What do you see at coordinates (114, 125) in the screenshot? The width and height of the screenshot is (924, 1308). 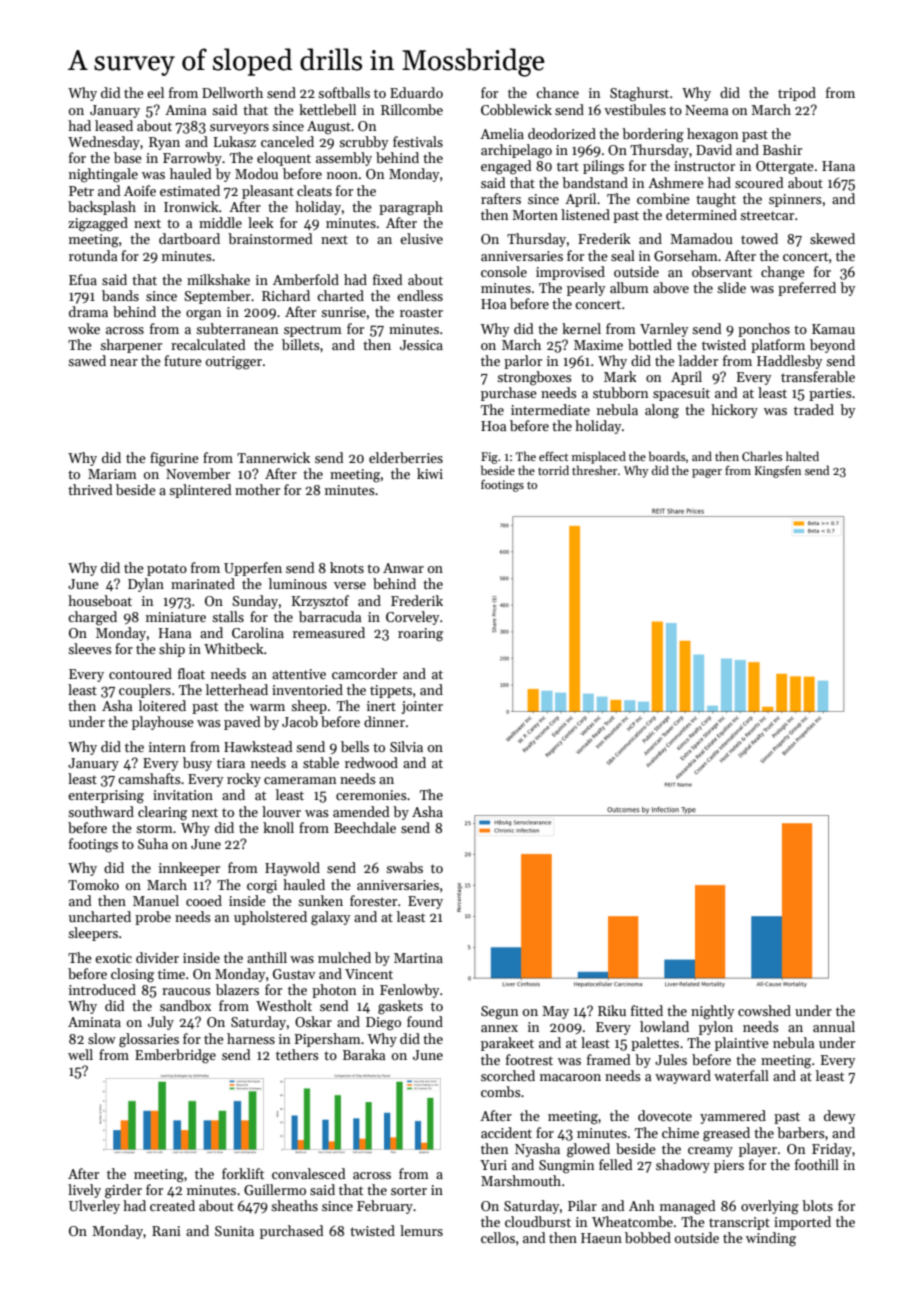 I see `leased` at bounding box center [114, 125].
